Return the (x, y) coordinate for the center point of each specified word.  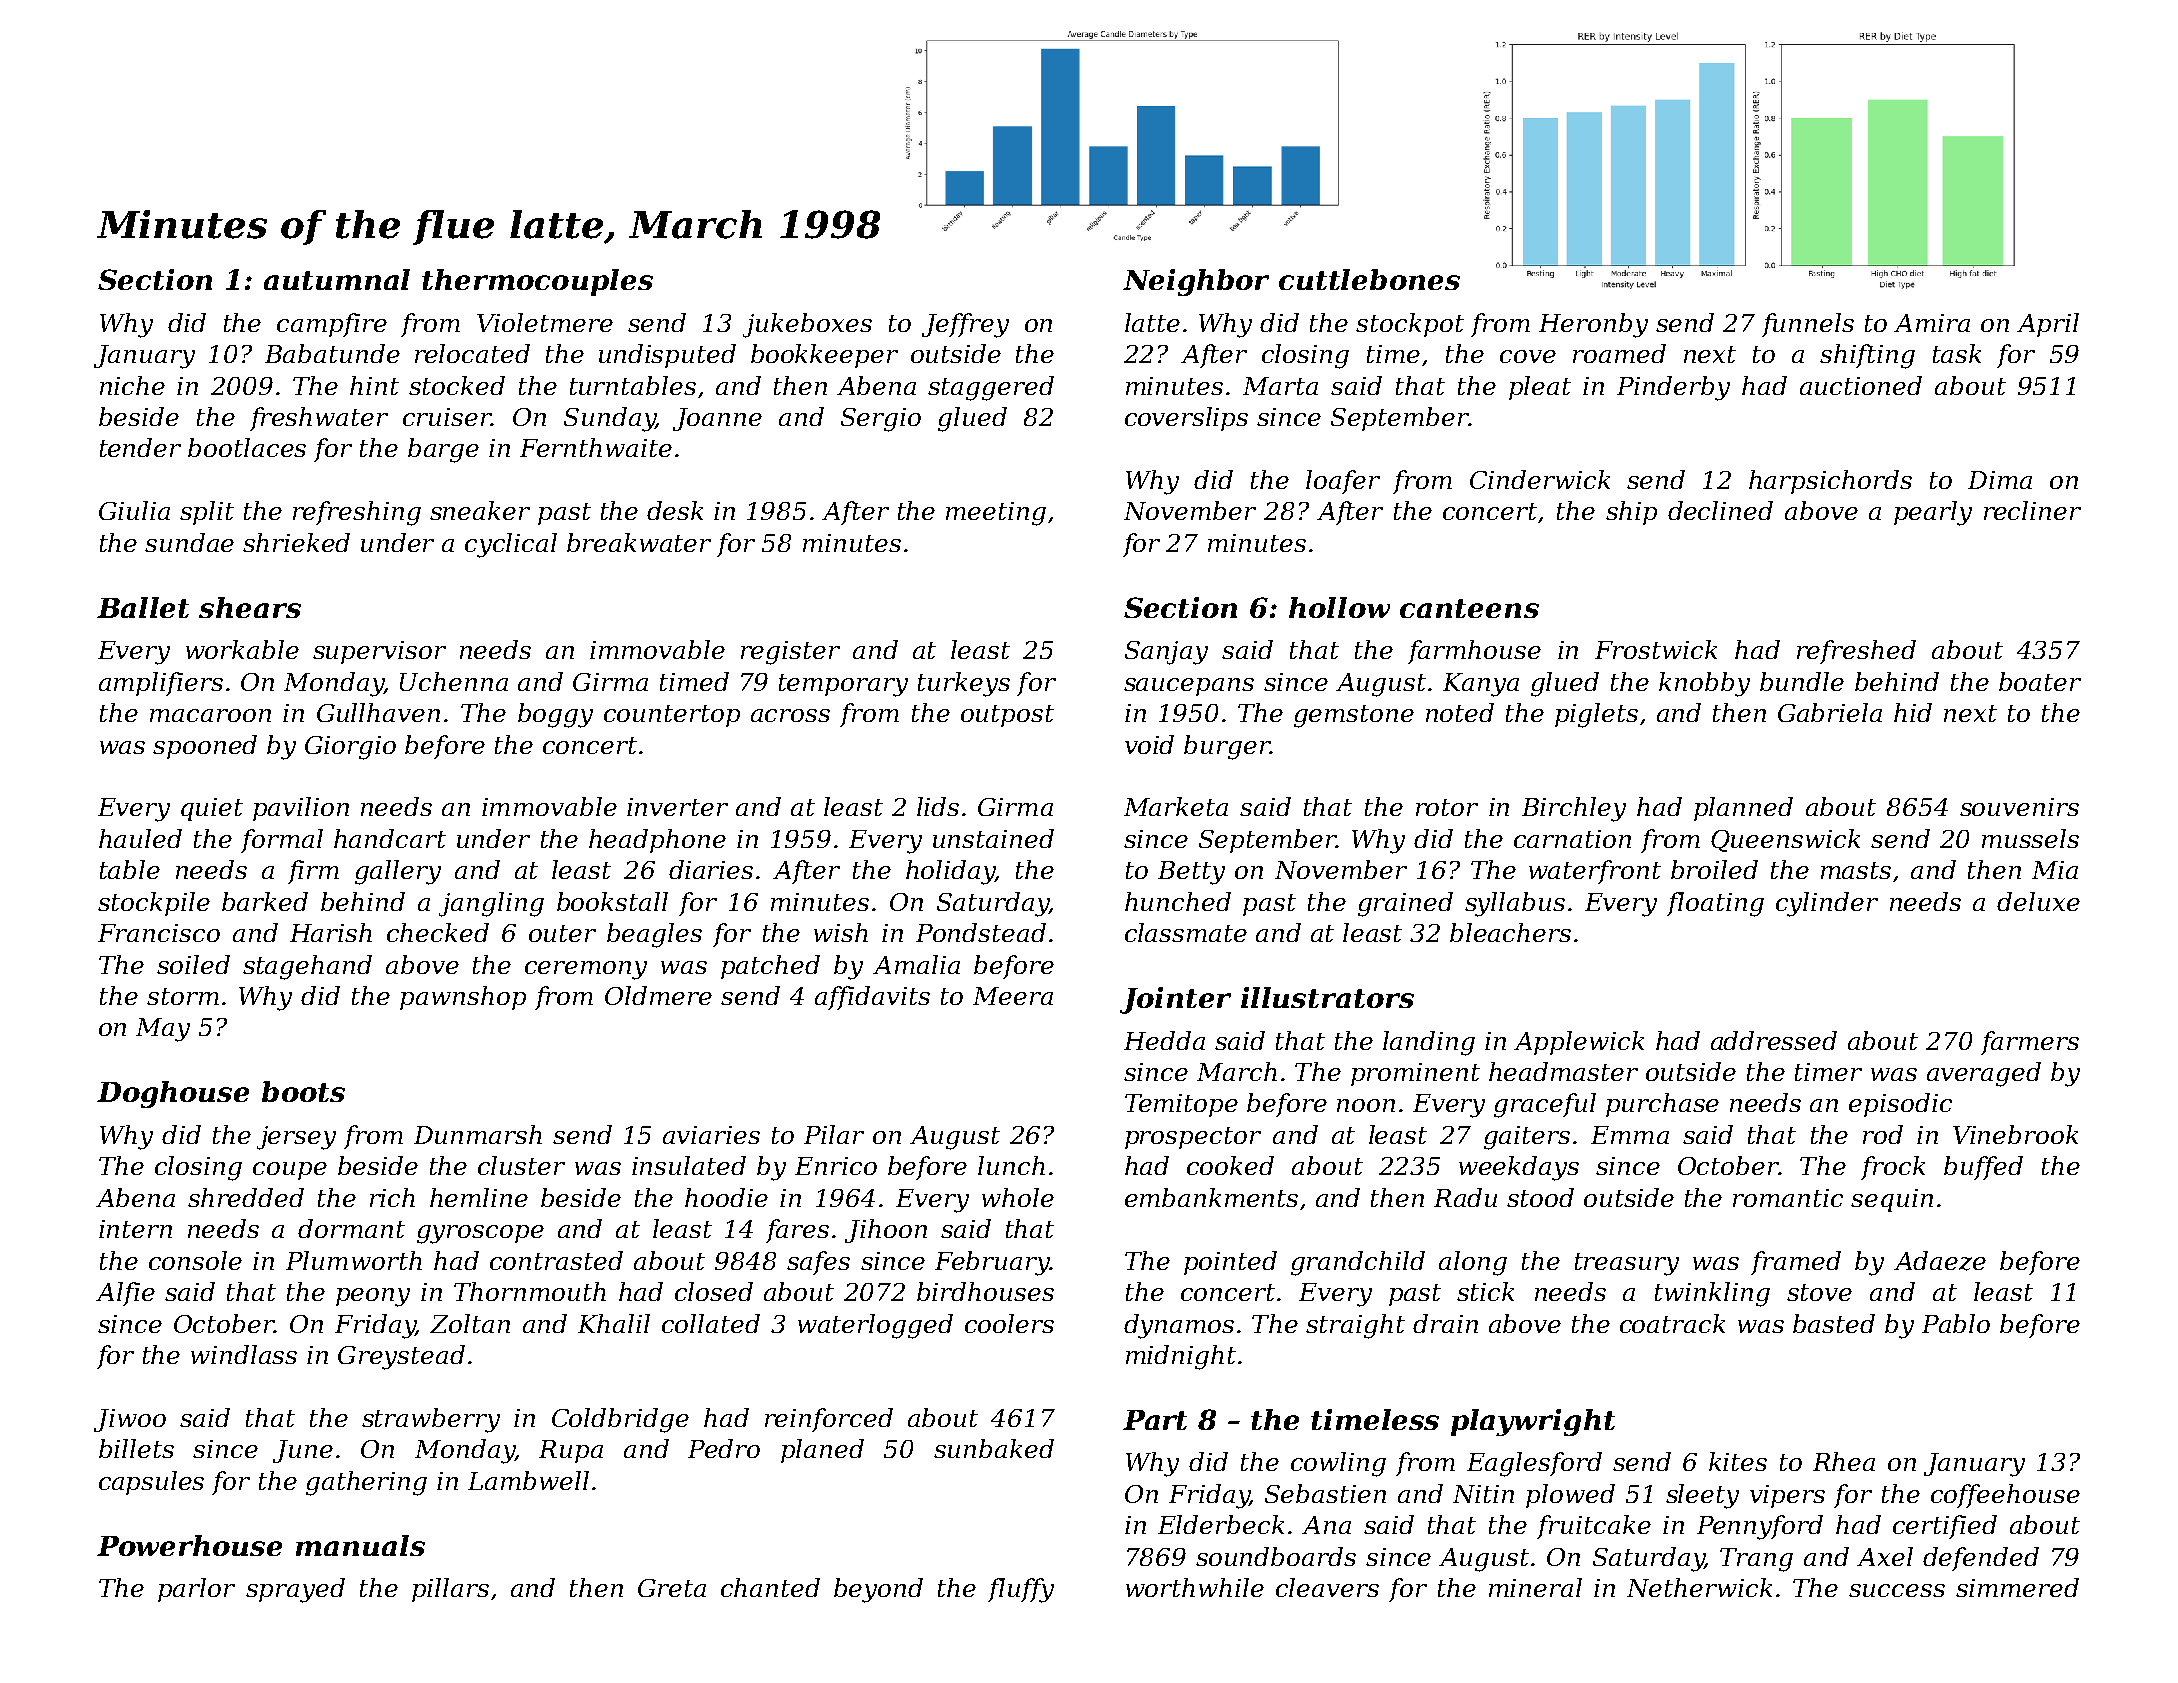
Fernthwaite (596, 447)
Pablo (1956, 1323)
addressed (1774, 1040)
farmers (2030, 1043)
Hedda (1164, 1040)
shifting (1867, 356)
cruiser (447, 417)
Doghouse (173, 1094)
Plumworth (354, 1260)
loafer (1343, 482)
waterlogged (875, 1326)
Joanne (717, 419)
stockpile (154, 904)
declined (1720, 510)
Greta (672, 1588)
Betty (1191, 873)
